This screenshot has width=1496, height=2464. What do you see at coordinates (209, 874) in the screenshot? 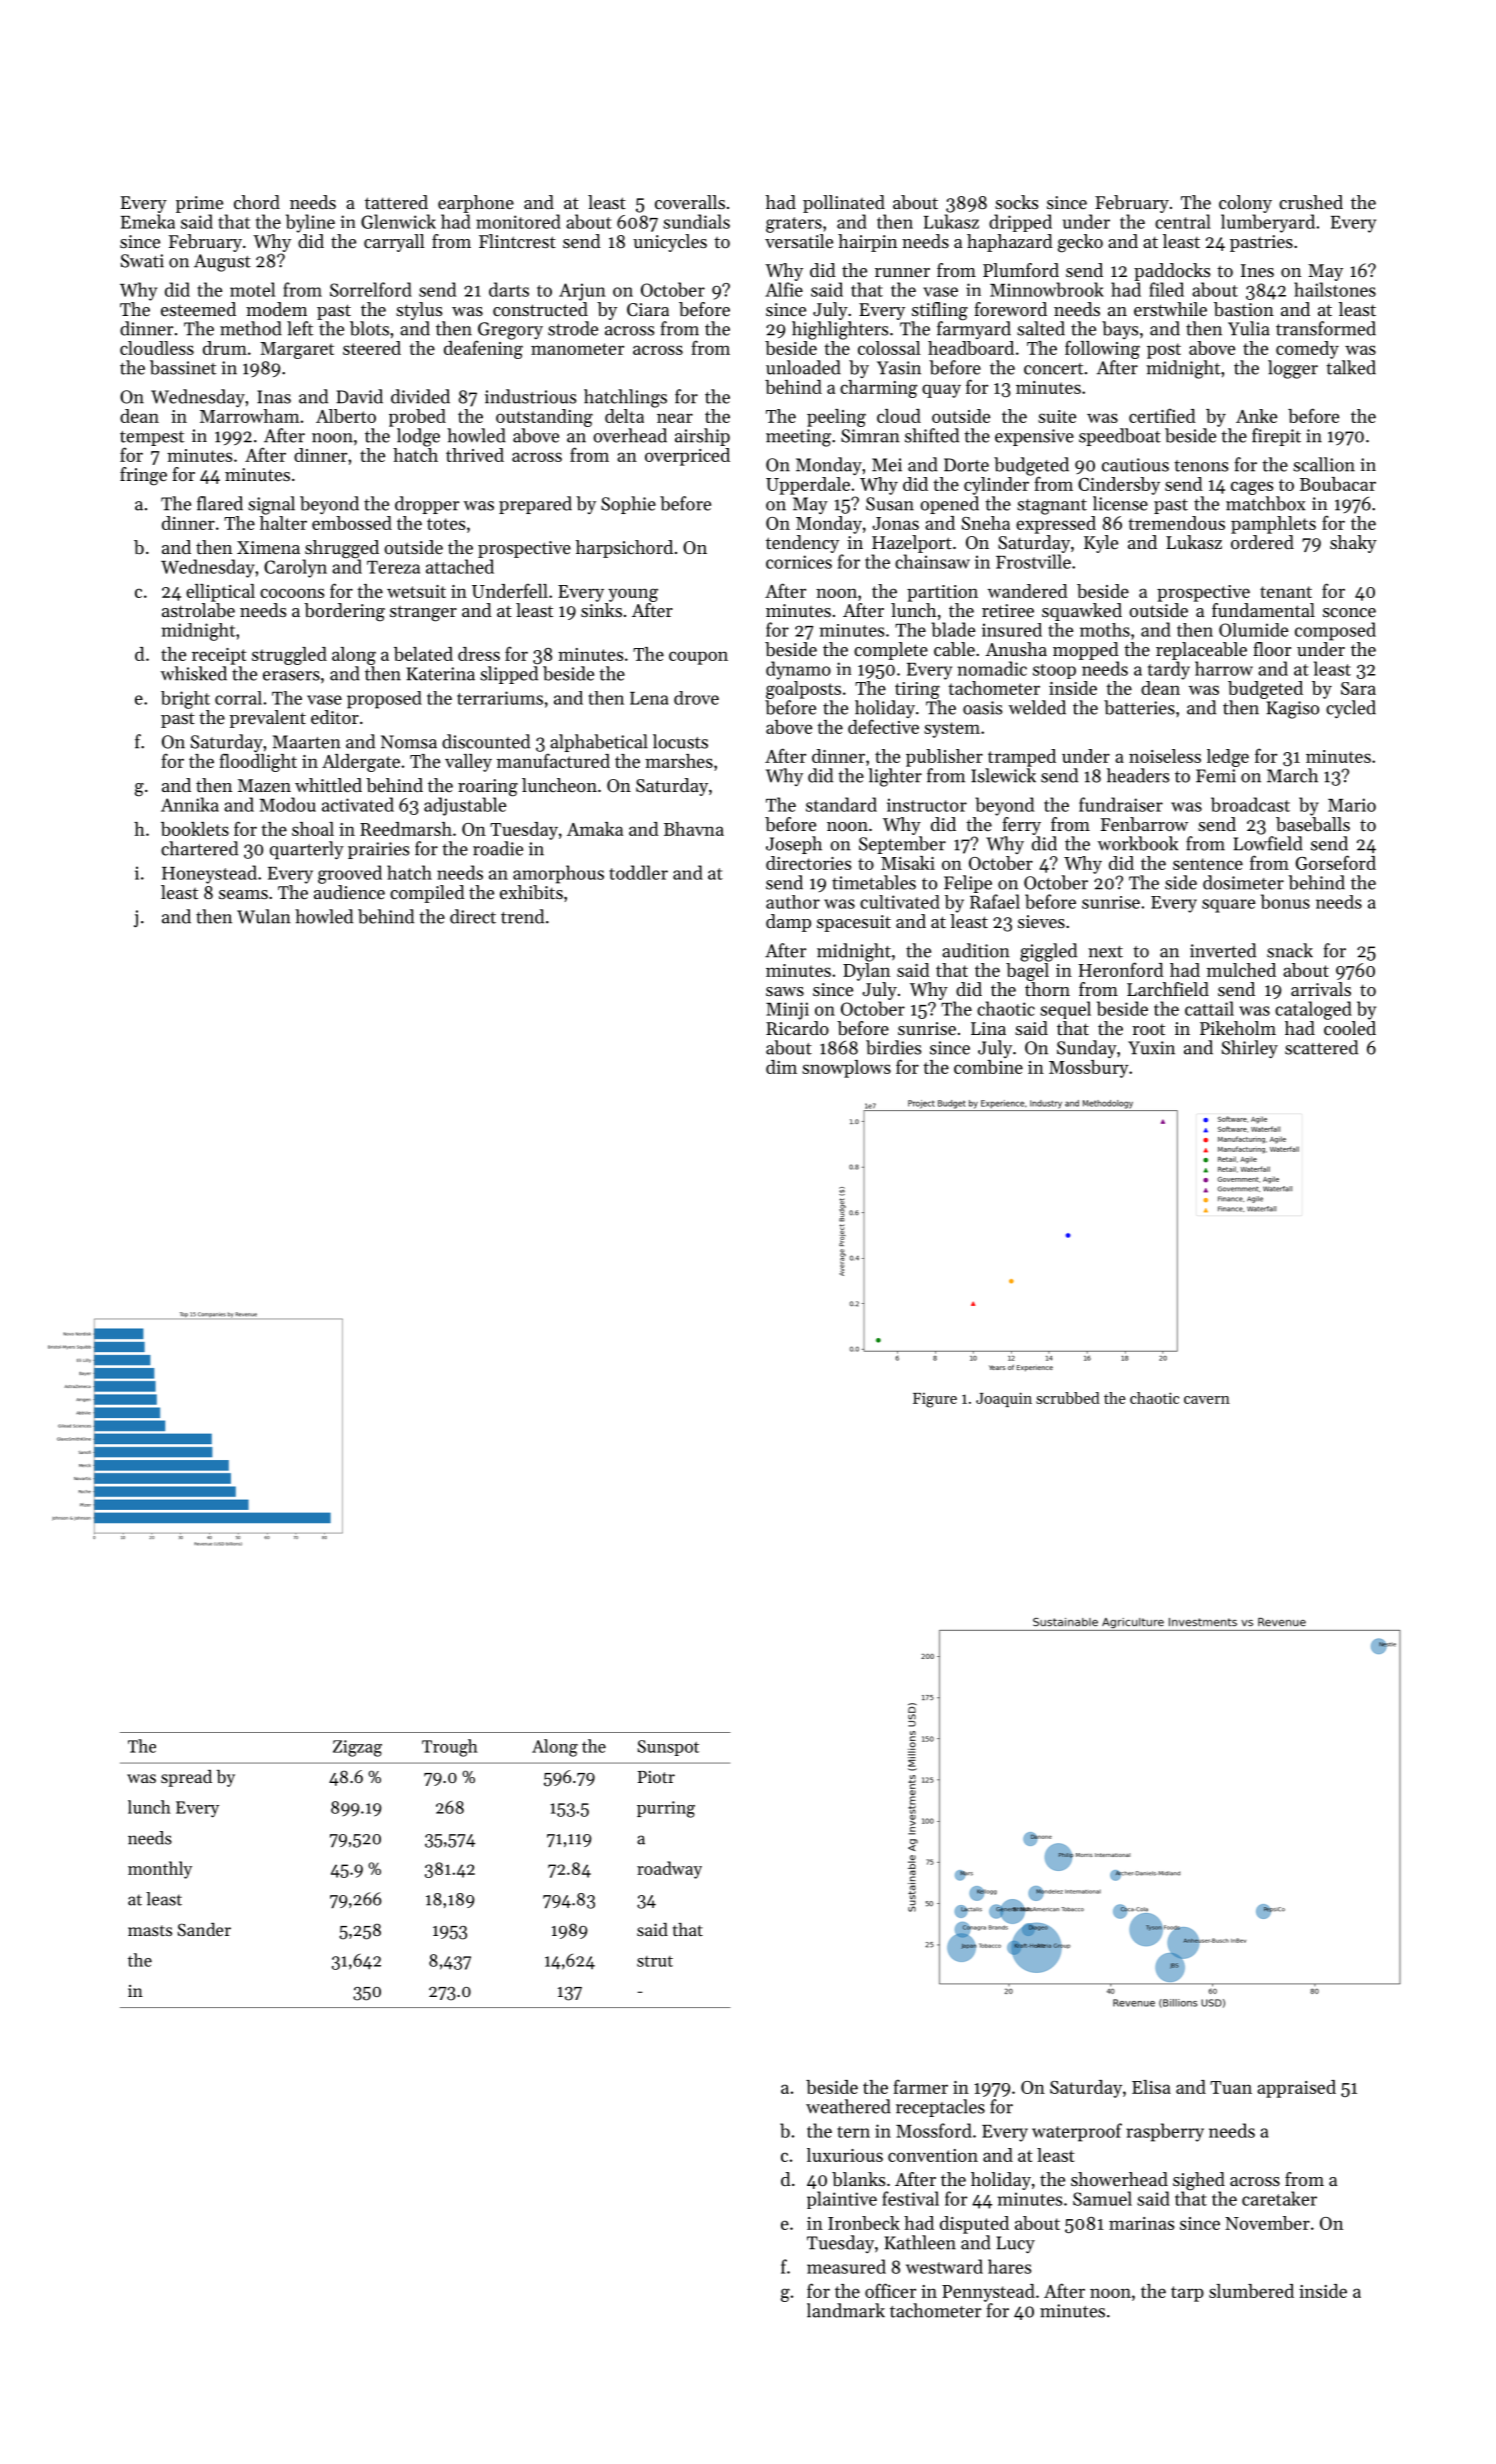
I see `Honeystead` at bounding box center [209, 874].
